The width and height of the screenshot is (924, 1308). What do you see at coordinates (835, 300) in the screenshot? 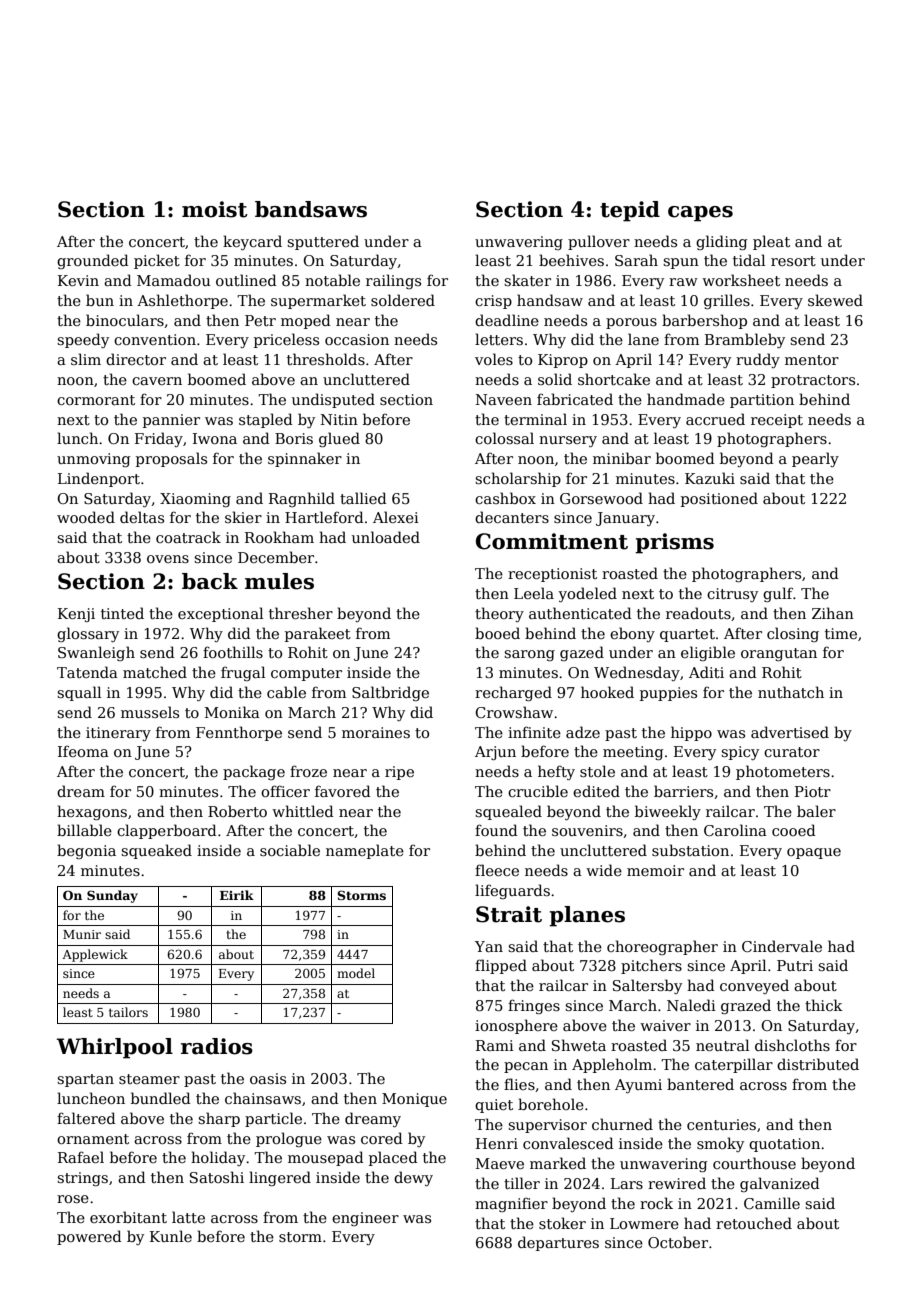
I see `skewed` at bounding box center [835, 300].
